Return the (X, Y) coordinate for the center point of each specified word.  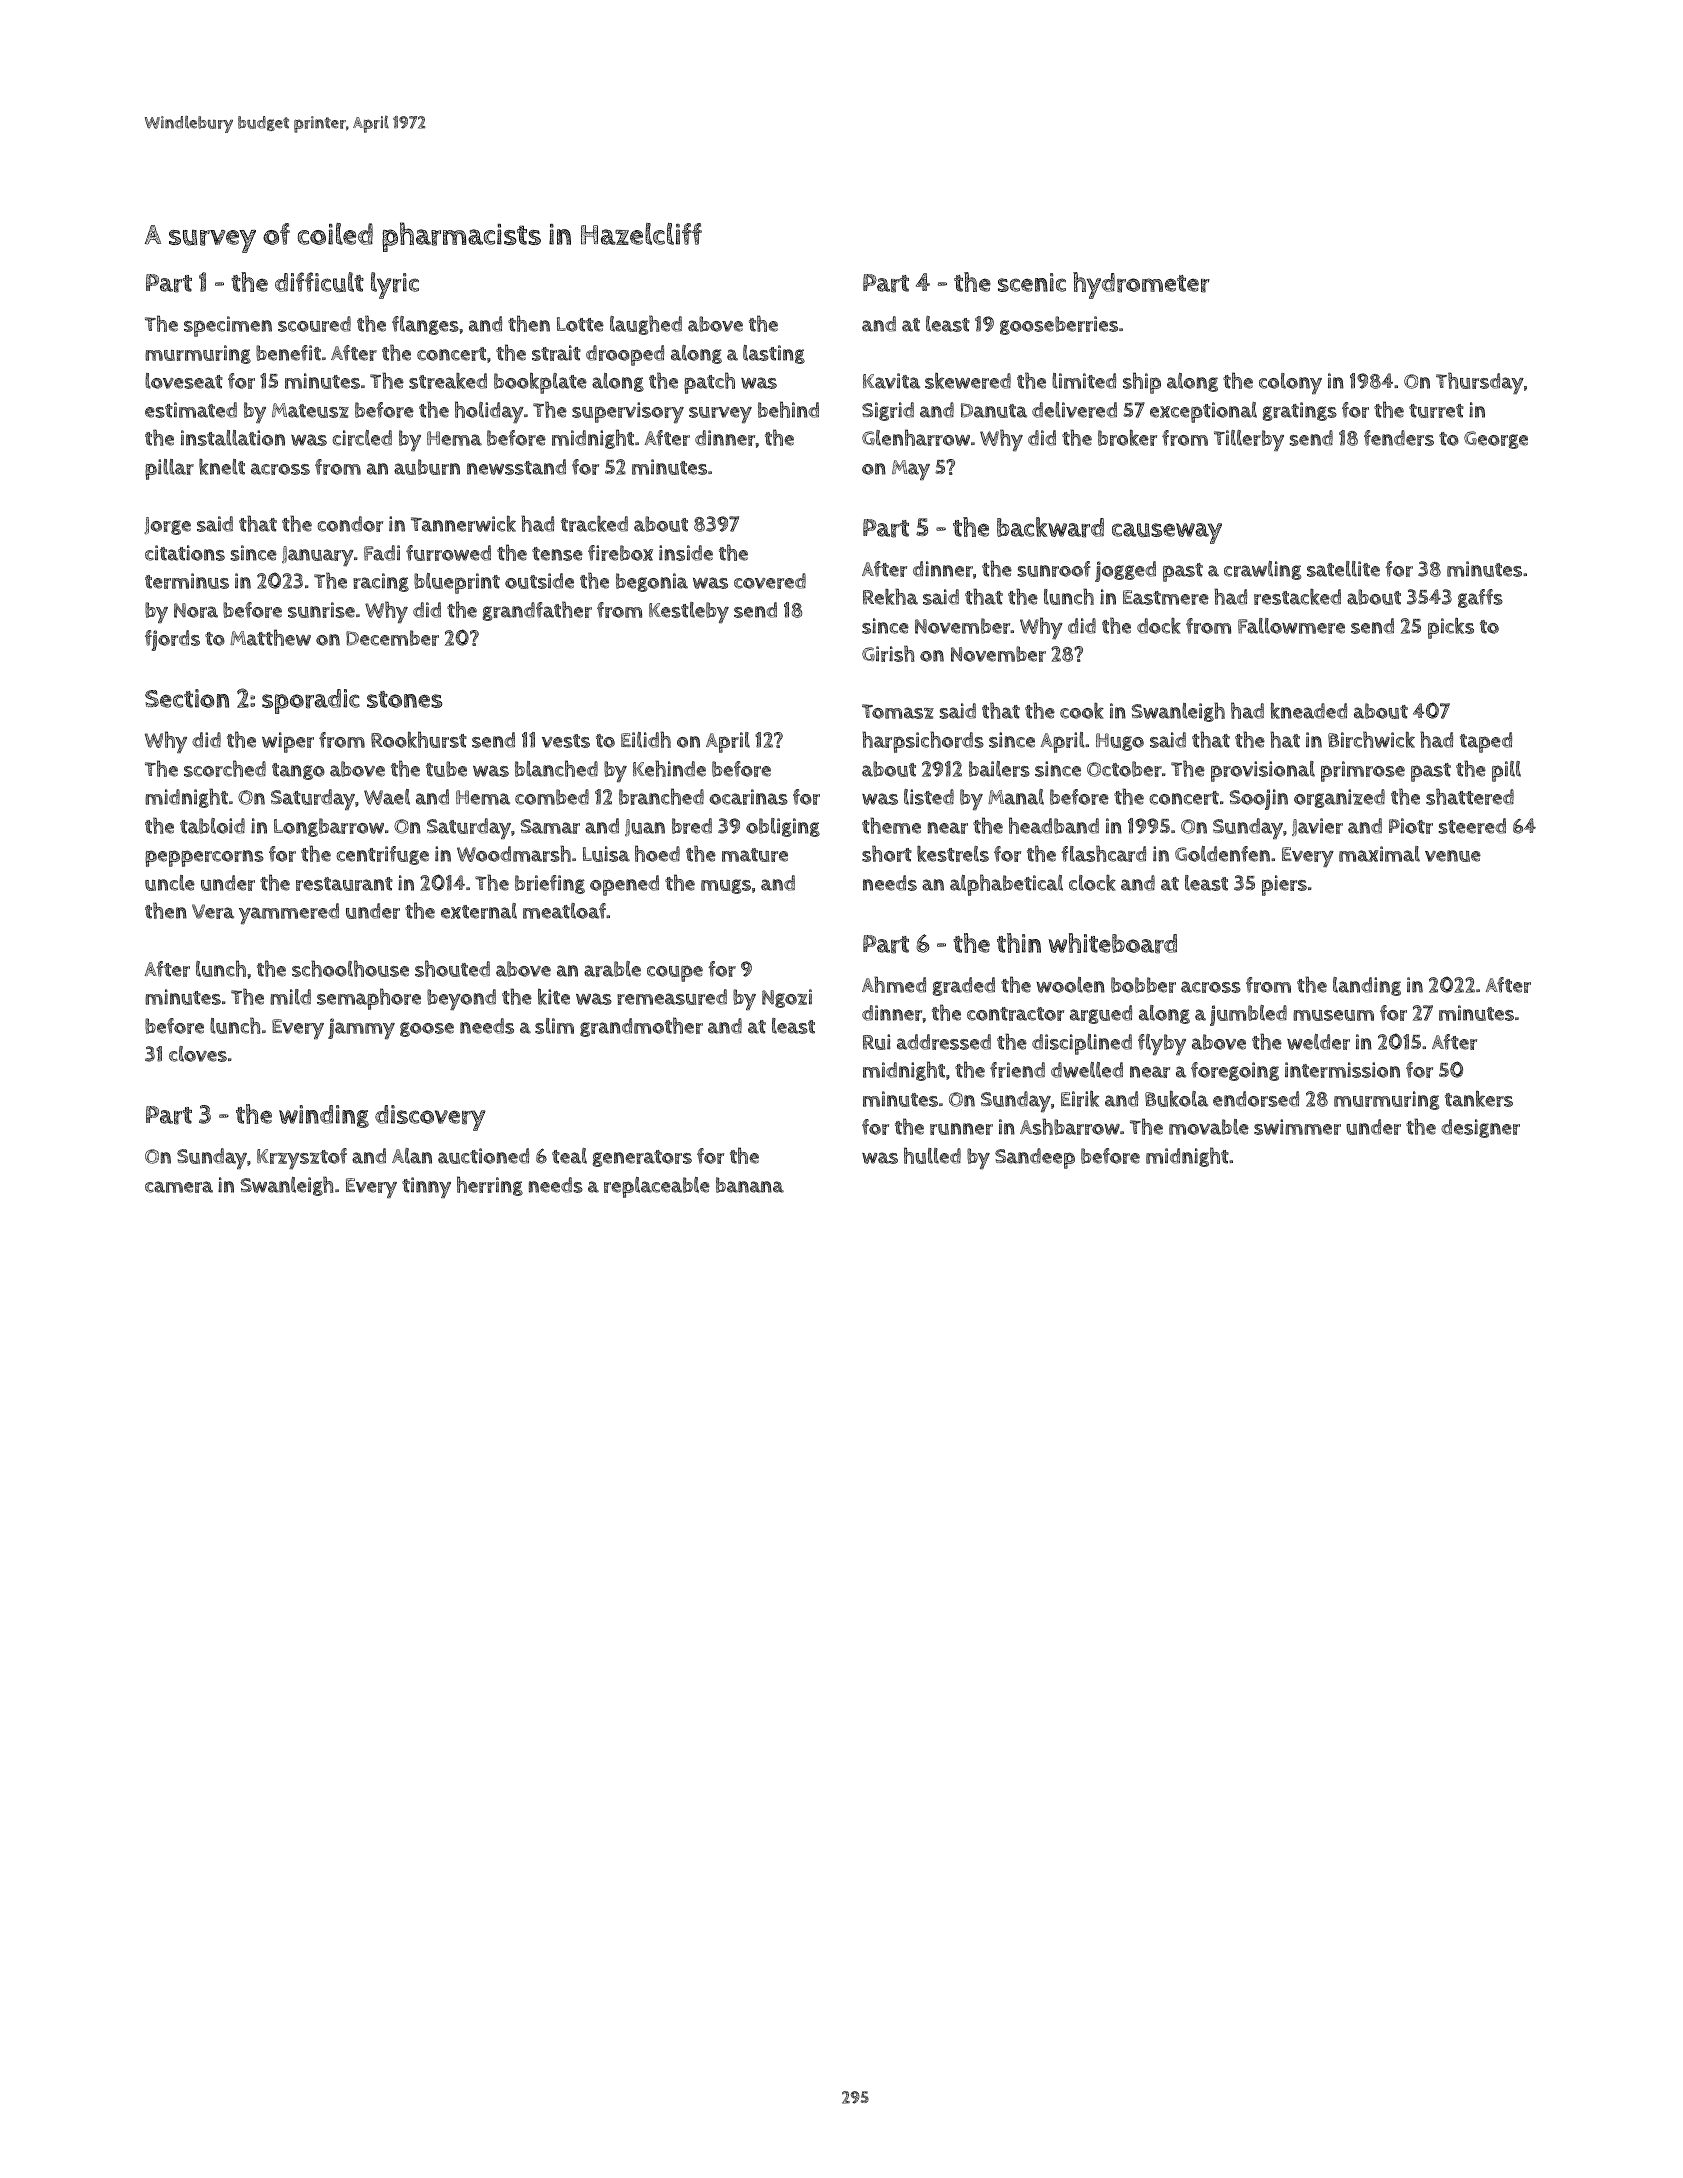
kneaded (1309, 710)
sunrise (321, 610)
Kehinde (669, 768)
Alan (412, 1156)
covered (770, 581)
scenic (1032, 282)
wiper (288, 742)
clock (1092, 882)
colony (1290, 383)
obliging (783, 827)
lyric (395, 285)
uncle (170, 883)
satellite (1343, 569)
